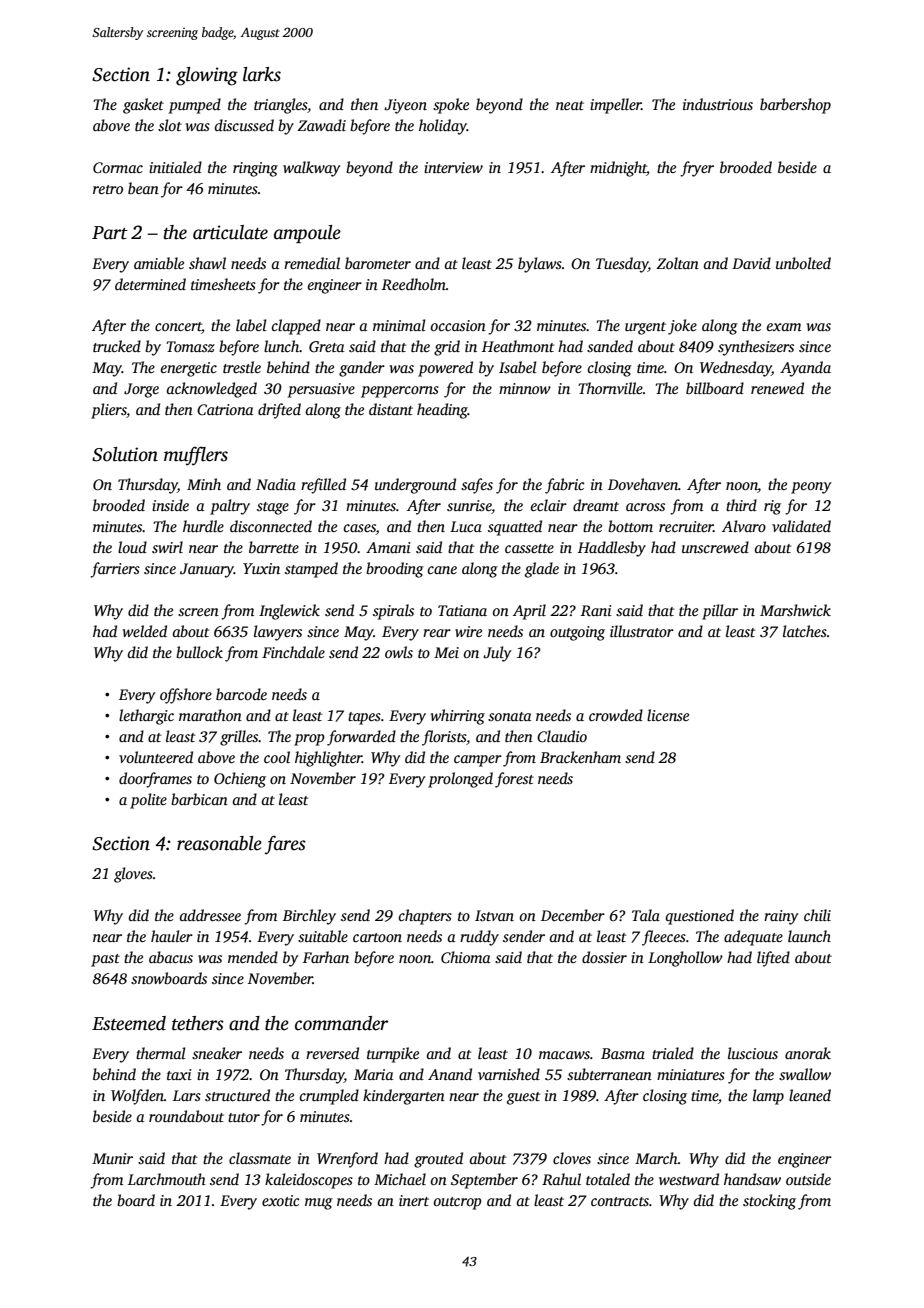  What do you see at coordinates (453, 167) in the screenshot?
I see `interview` at bounding box center [453, 167].
